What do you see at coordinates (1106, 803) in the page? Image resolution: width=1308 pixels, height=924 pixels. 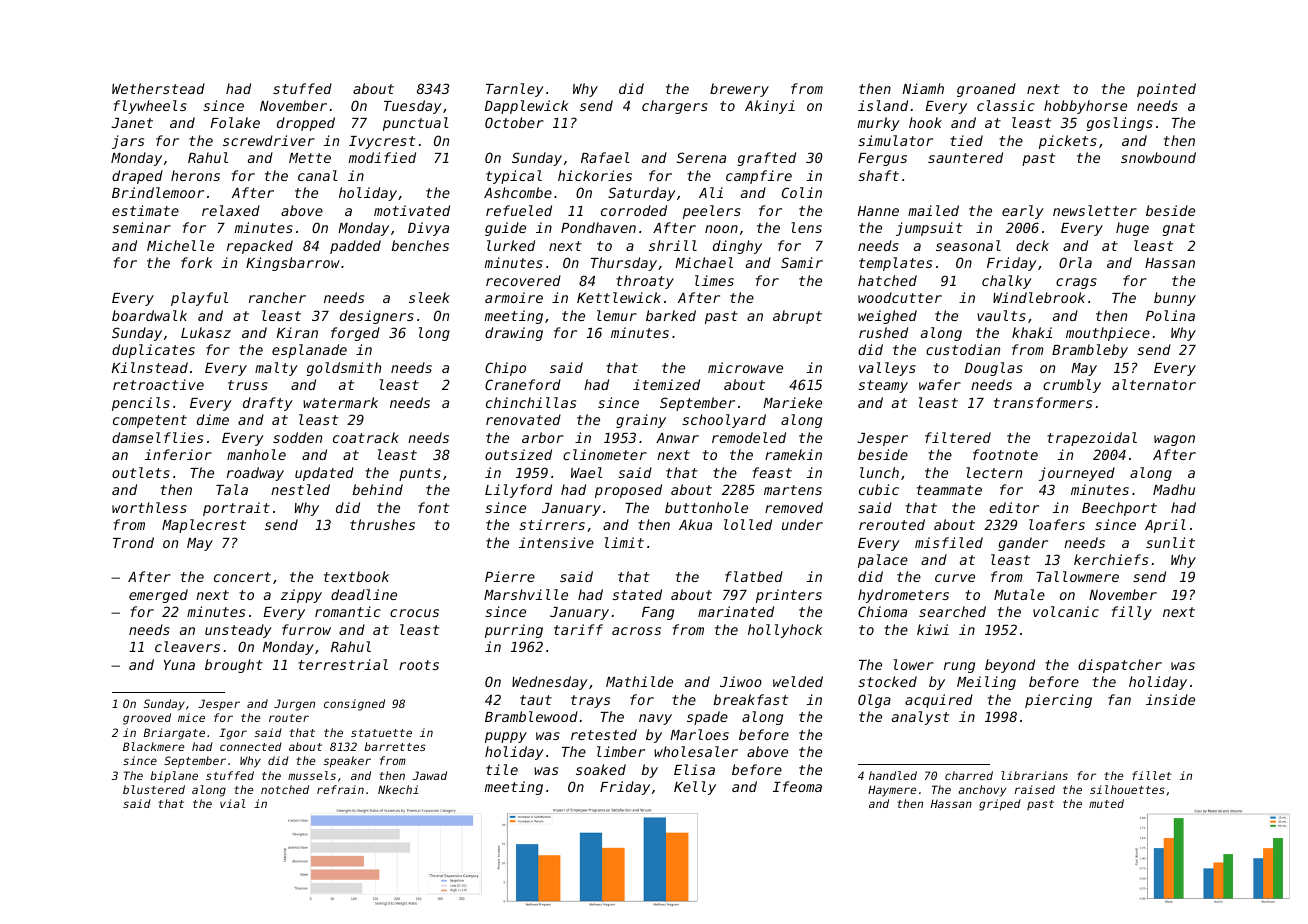 I see `muted` at bounding box center [1106, 803].
